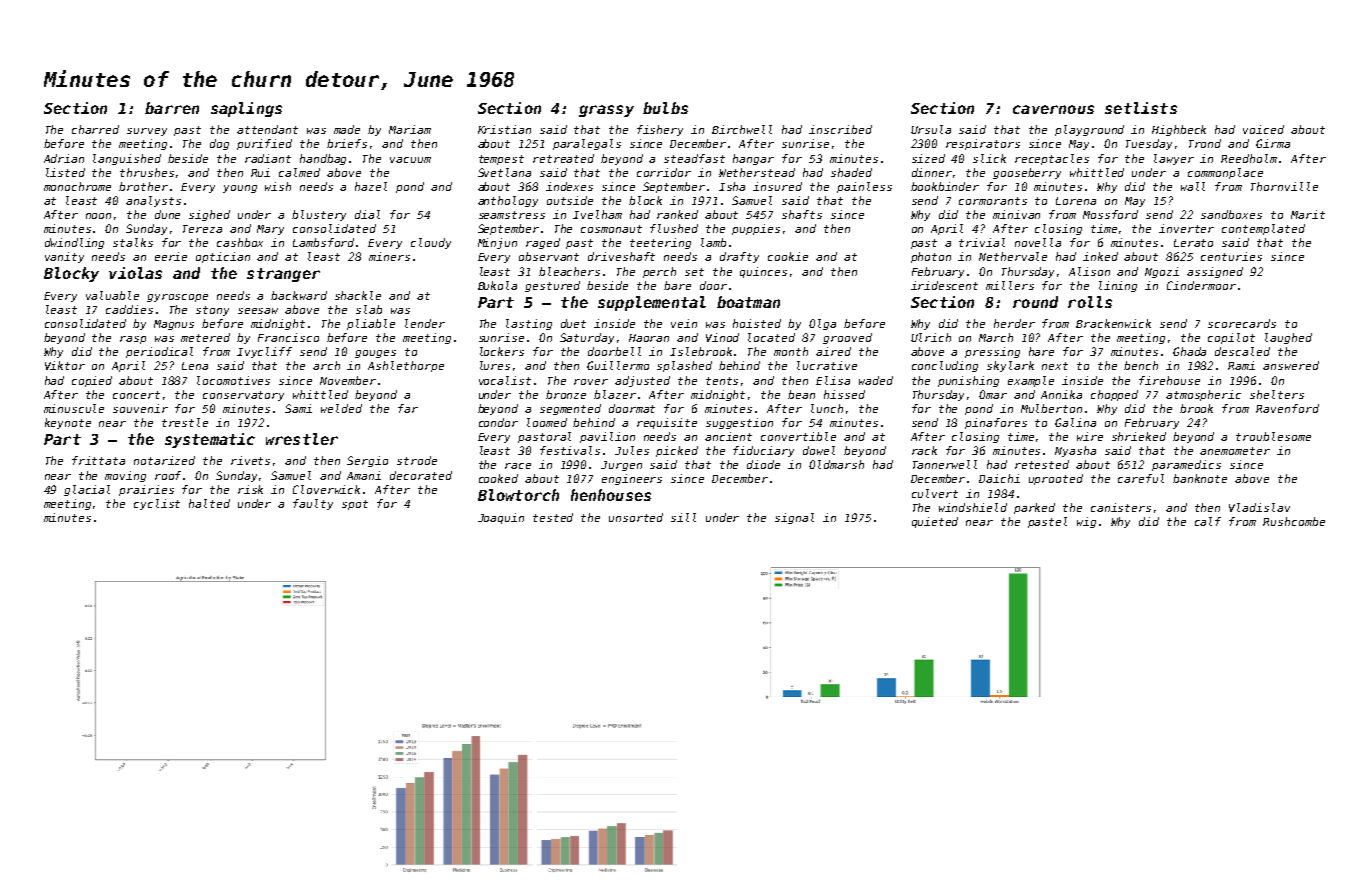 The height and width of the screenshot is (887, 1372). I want to click on seesaw, so click(258, 311).
